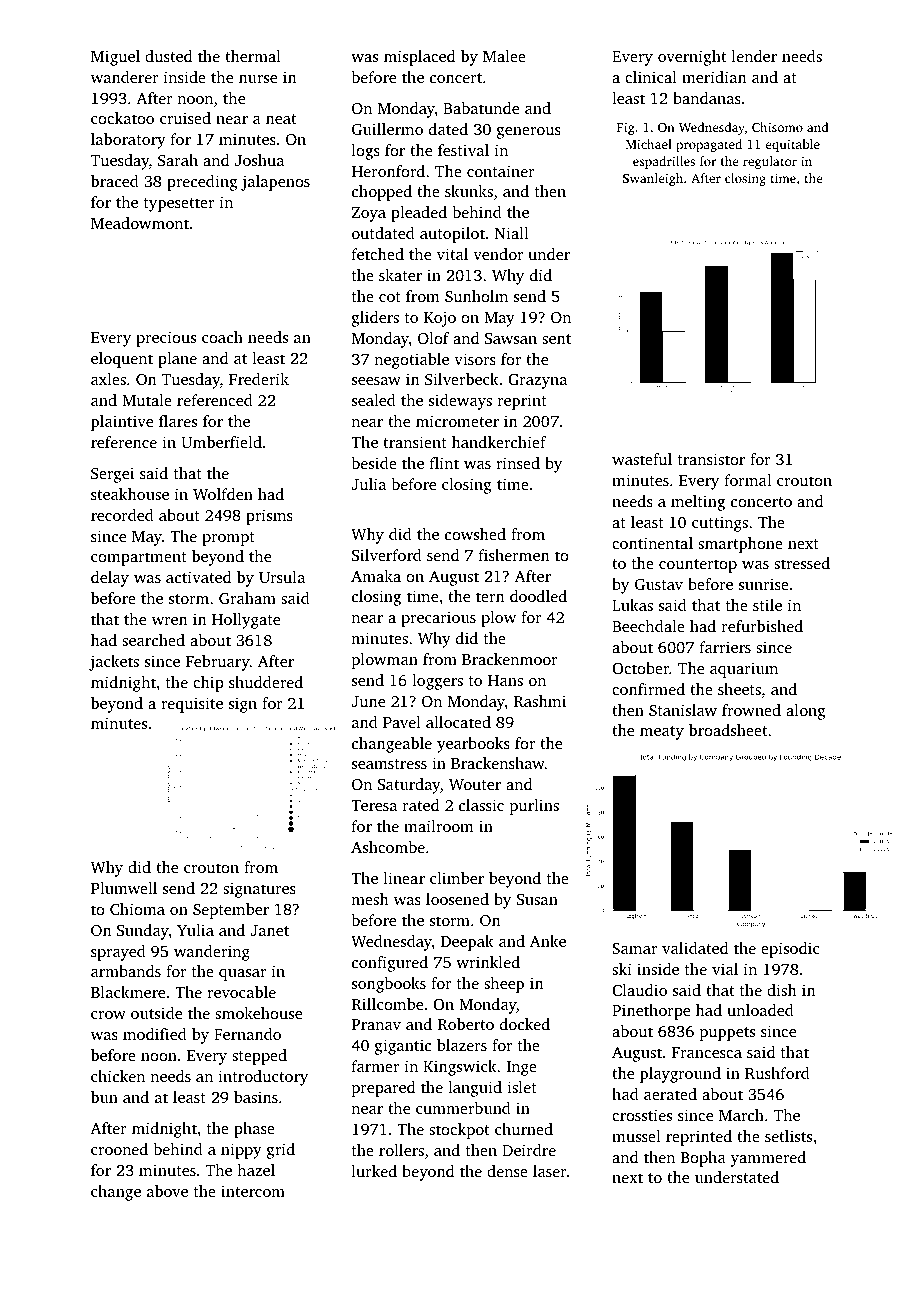  I want to click on regulator, so click(770, 162).
